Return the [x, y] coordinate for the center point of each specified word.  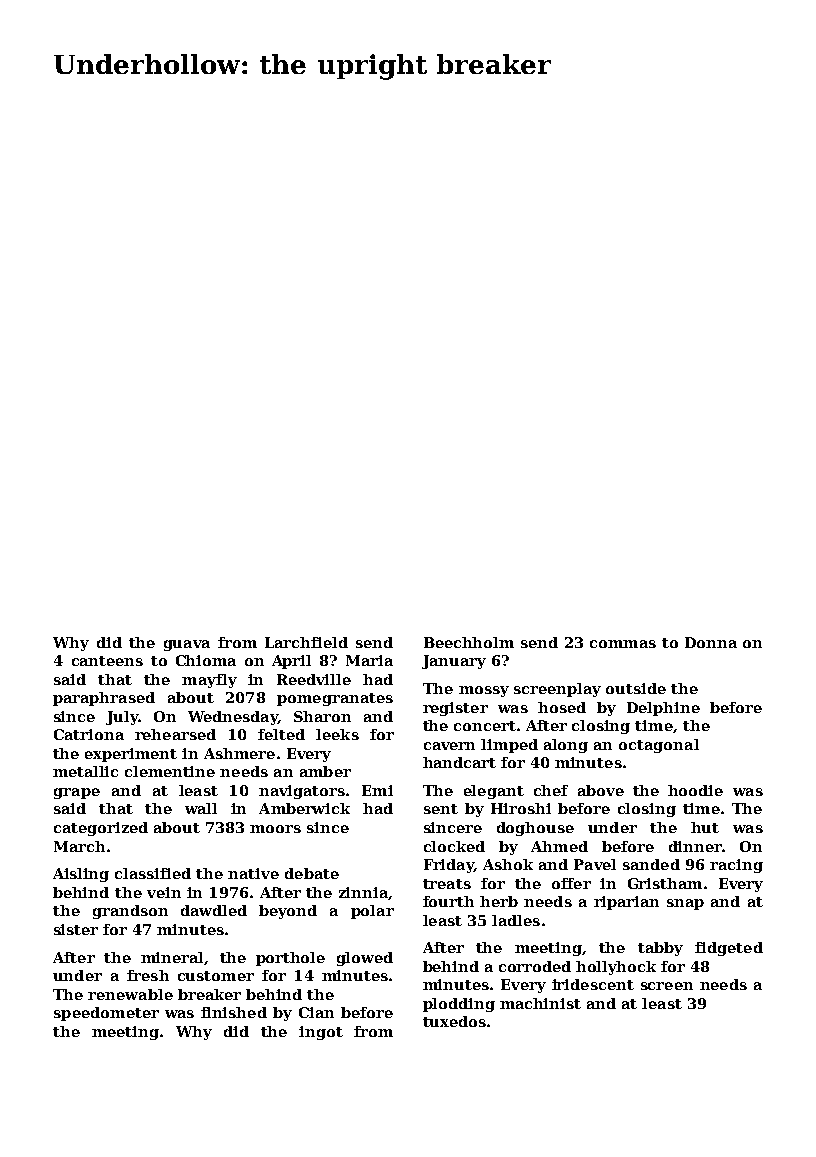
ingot [321, 1033]
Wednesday [233, 718]
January [454, 662]
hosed [562, 707]
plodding [459, 1005]
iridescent [593, 984]
